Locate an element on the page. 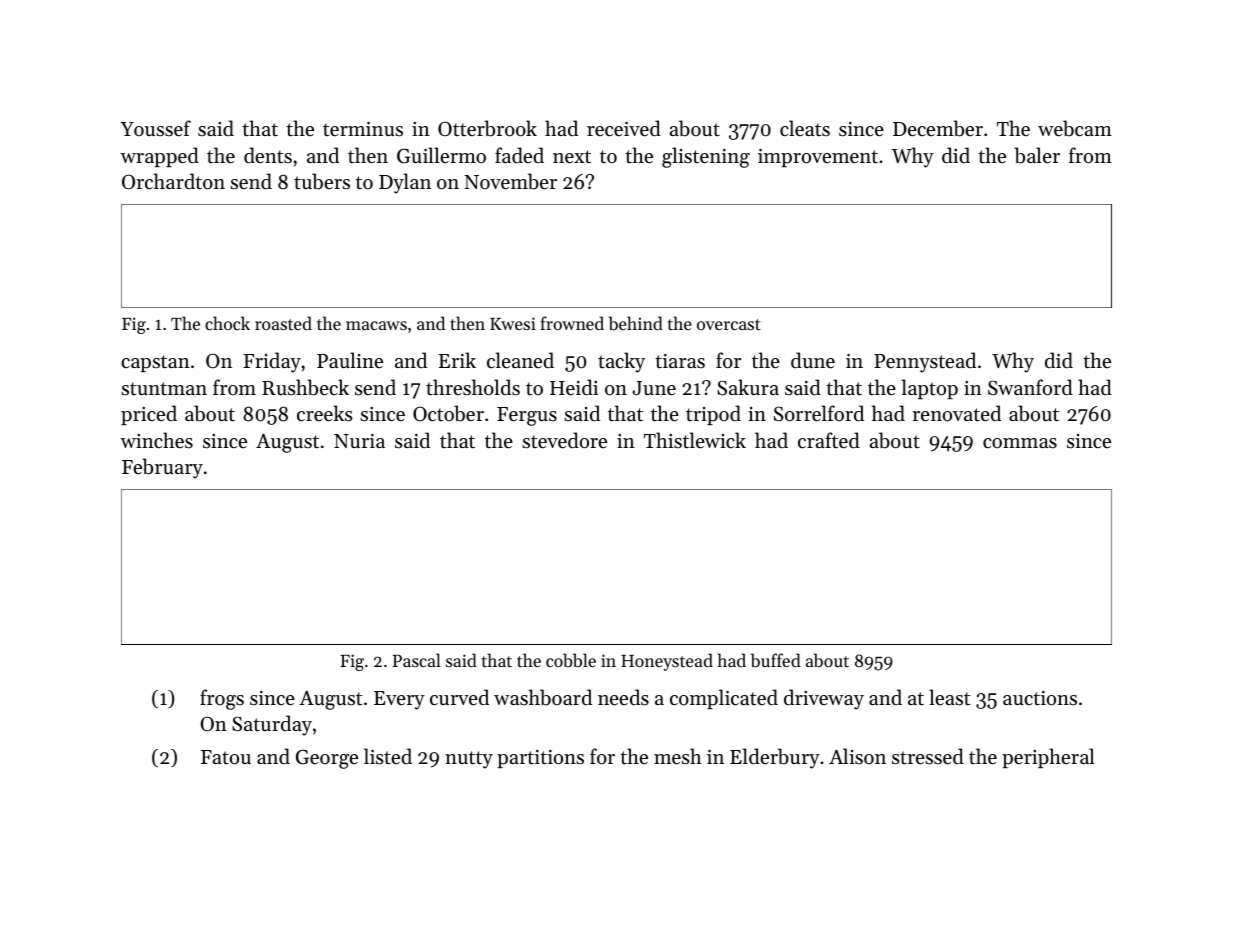 The image size is (1233, 952). cobble is located at coordinates (571, 660).
